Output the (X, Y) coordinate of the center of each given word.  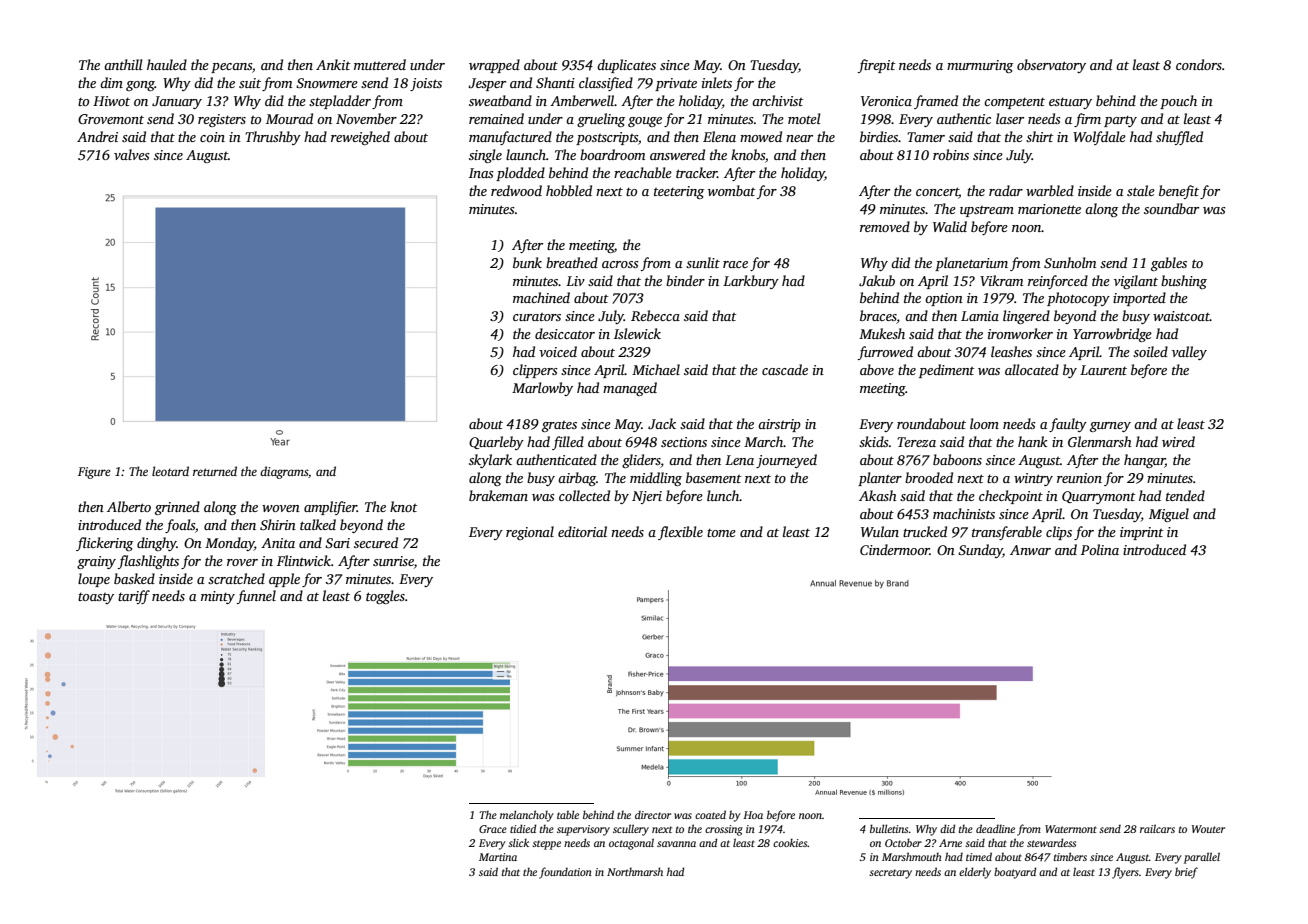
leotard (170, 471)
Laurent (1103, 370)
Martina (498, 857)
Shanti (555, 82)
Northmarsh (635, 871)
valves (132, 154)
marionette (1049, 209)
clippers (535, 371)
